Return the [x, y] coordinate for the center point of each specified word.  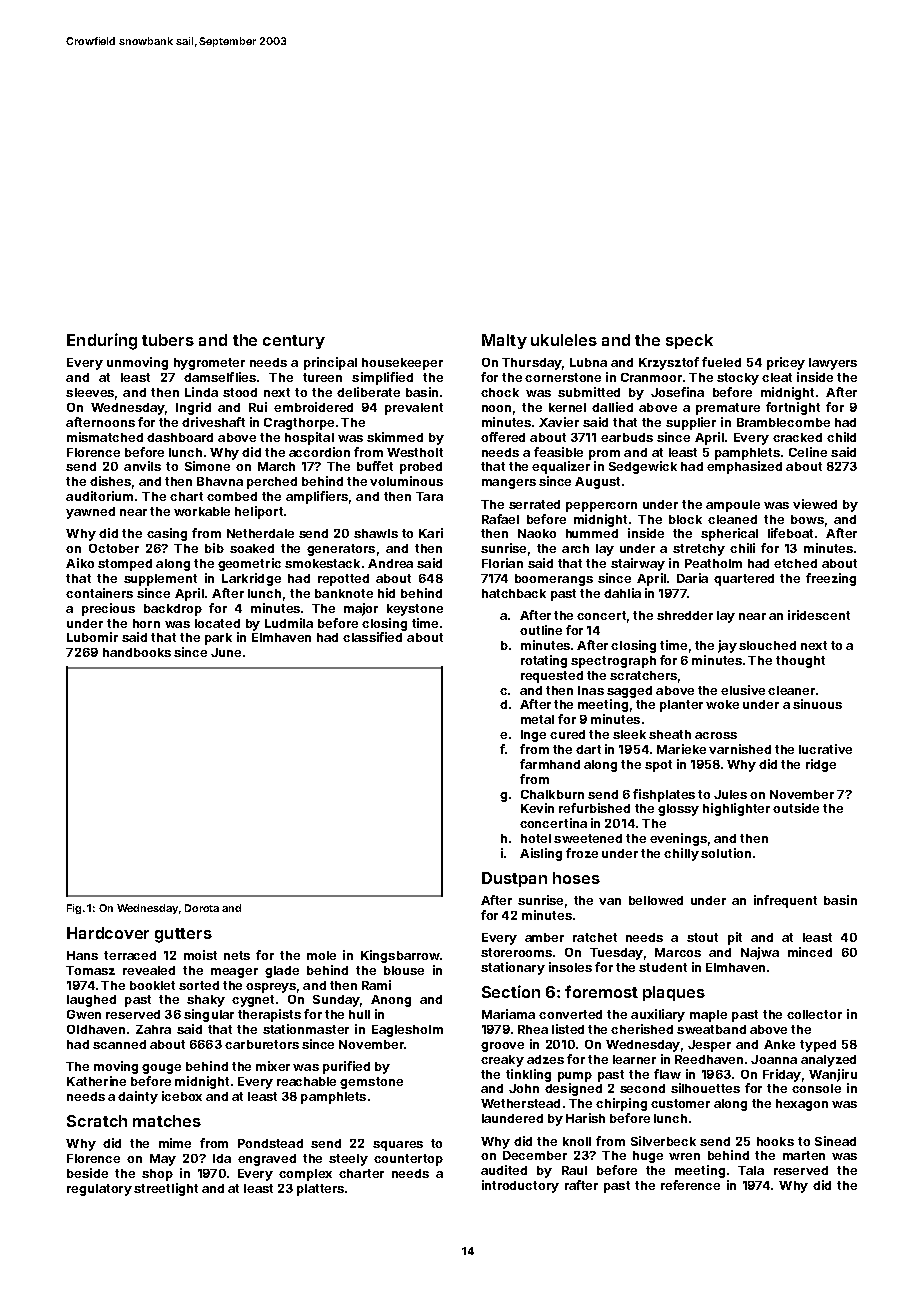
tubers [168, 340]
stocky [738, 379]
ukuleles [564, 340]
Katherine [96, 1081]
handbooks [137, 652]
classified [372, 637]
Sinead [835, 1141]
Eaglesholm [407, 1031]
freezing [831, 579]
